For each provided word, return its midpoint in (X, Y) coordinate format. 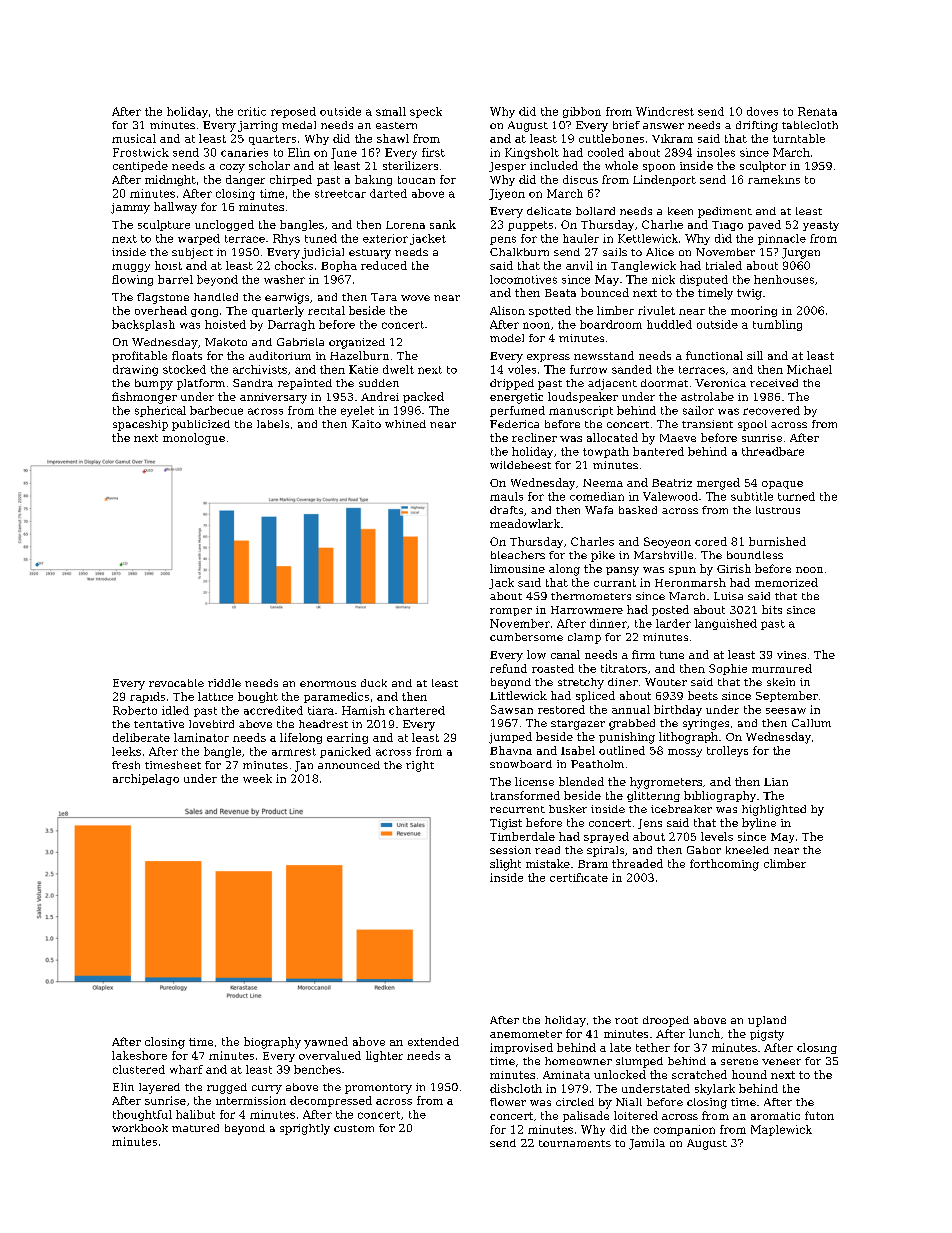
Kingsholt (532, 153)
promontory (378, 1089)
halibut (195, 1114)
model (507, 338)
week (257, 778)
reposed (293, 112)
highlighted (774, 810)
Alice (660, 252)
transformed (525, 795)
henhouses (784, 279)
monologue (194, 439)
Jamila (647, 1144)
